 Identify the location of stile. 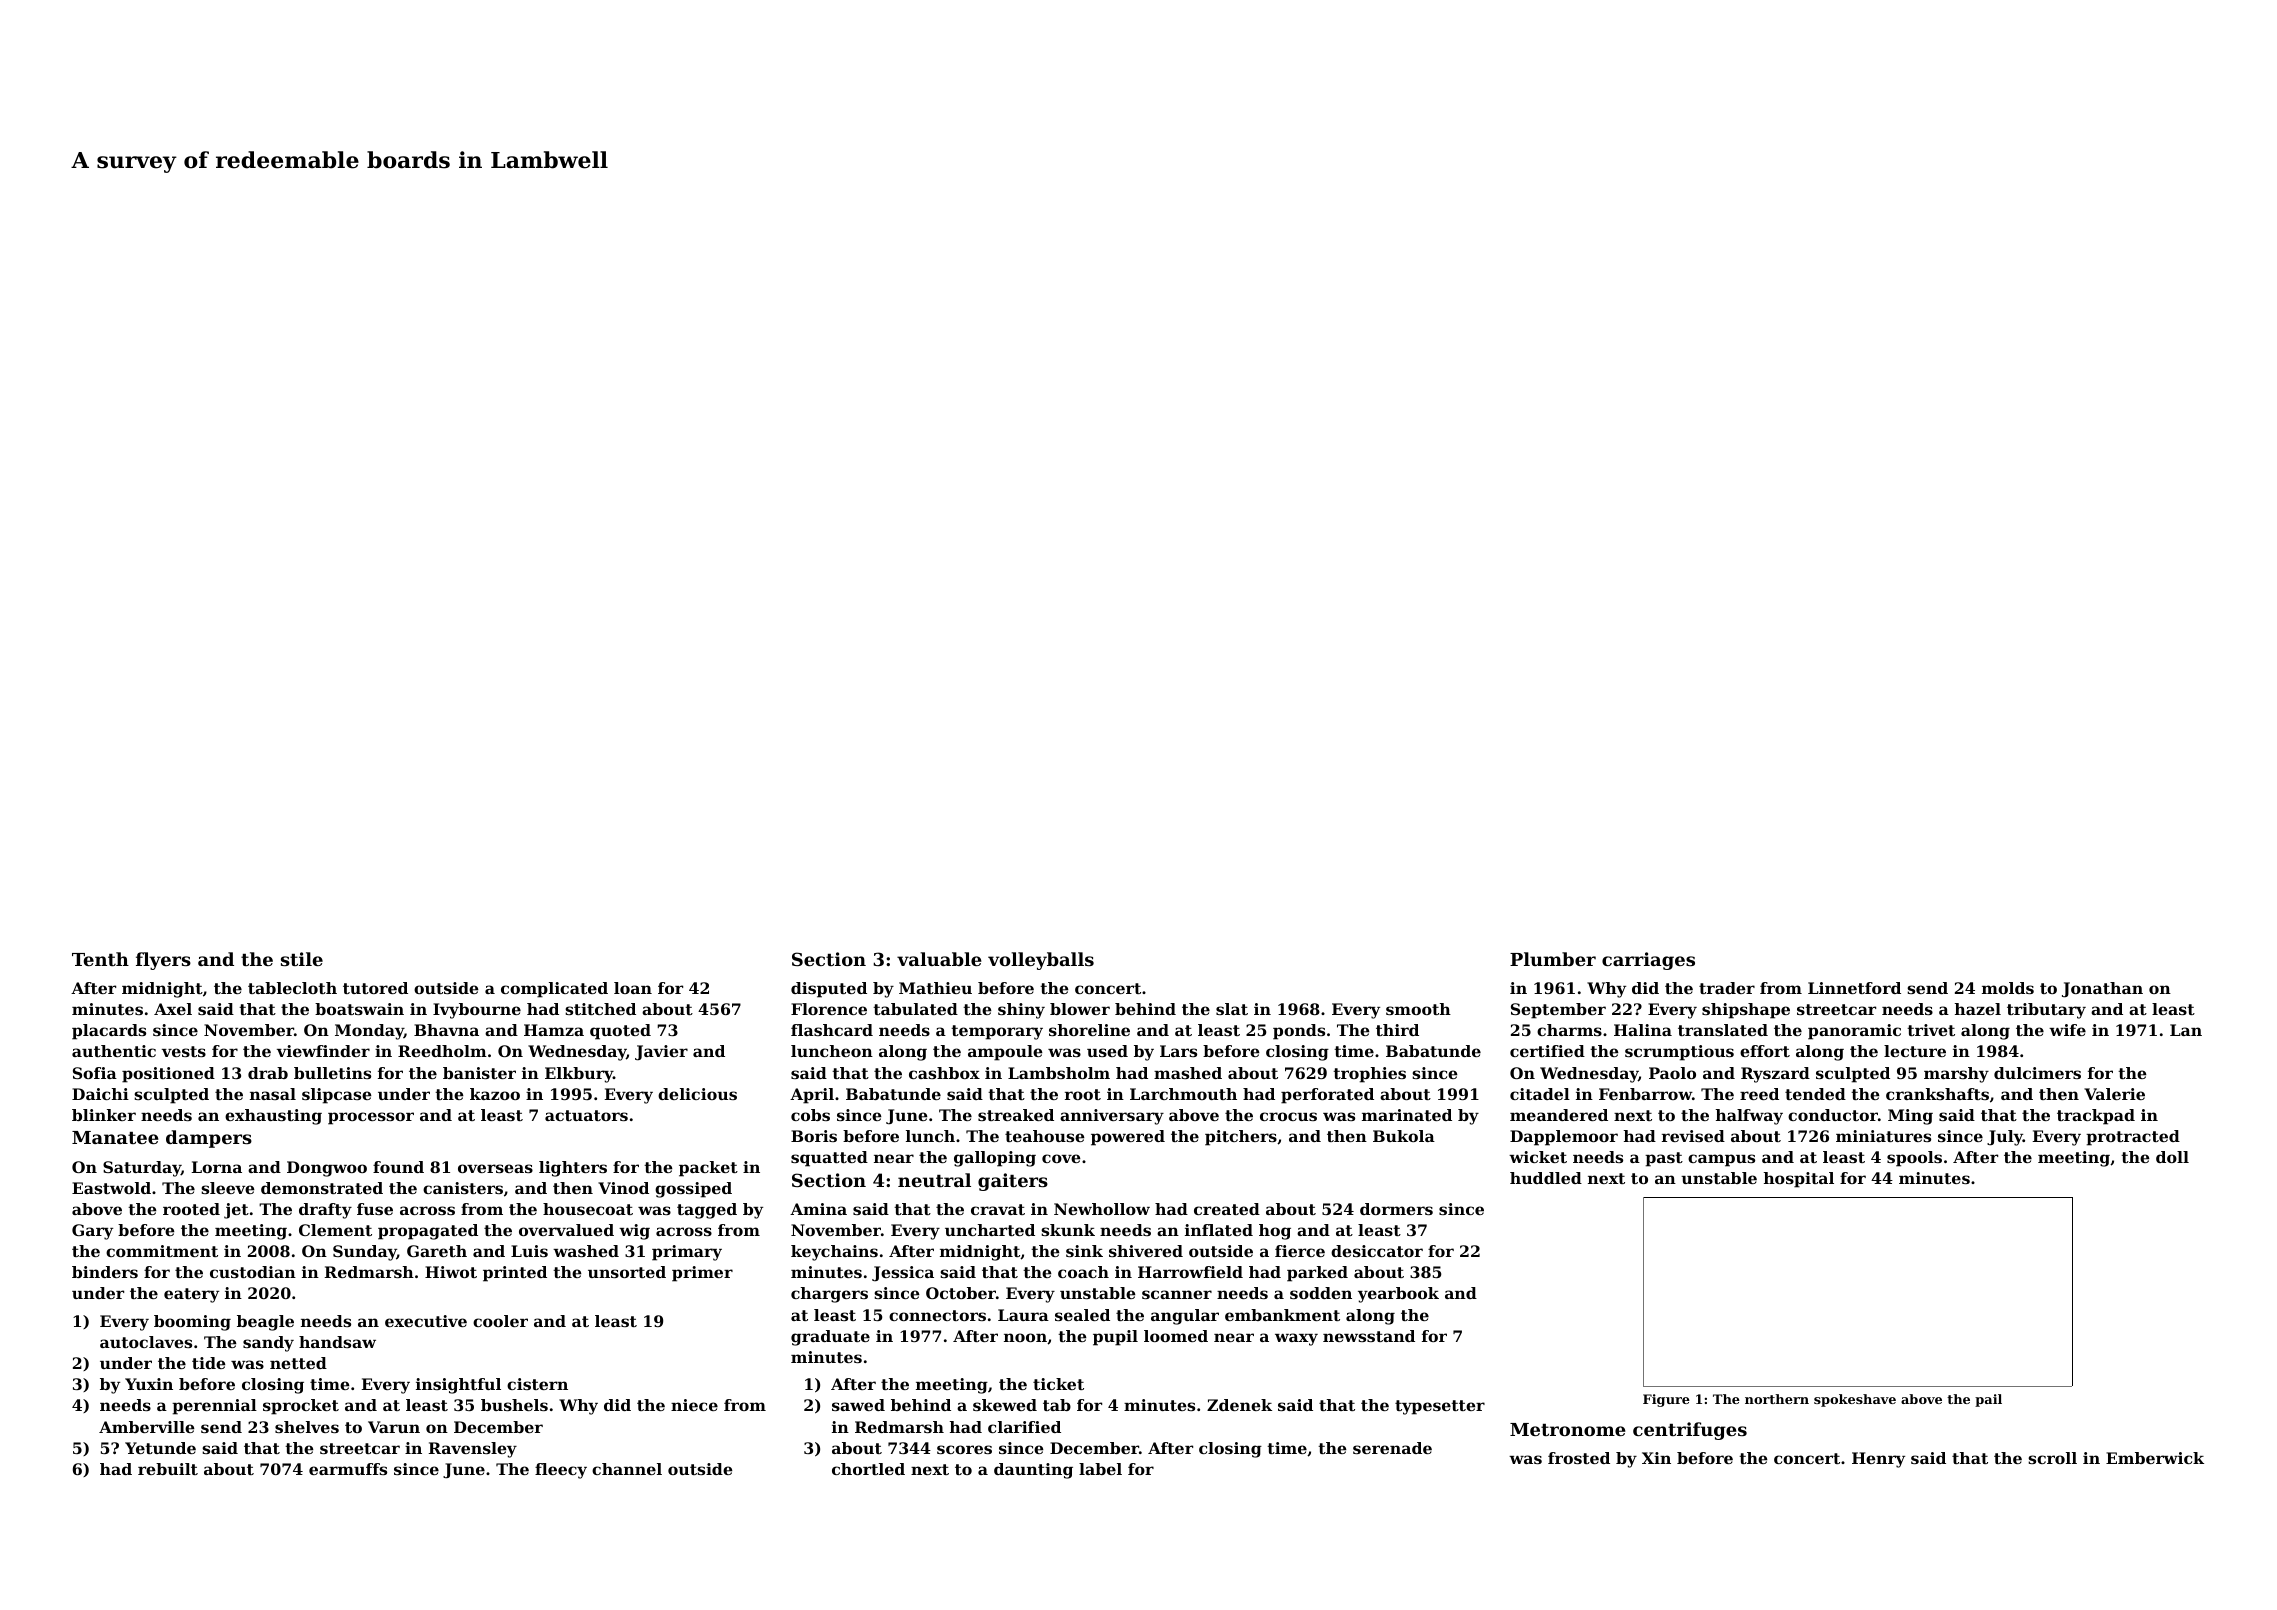
(302, 959).
